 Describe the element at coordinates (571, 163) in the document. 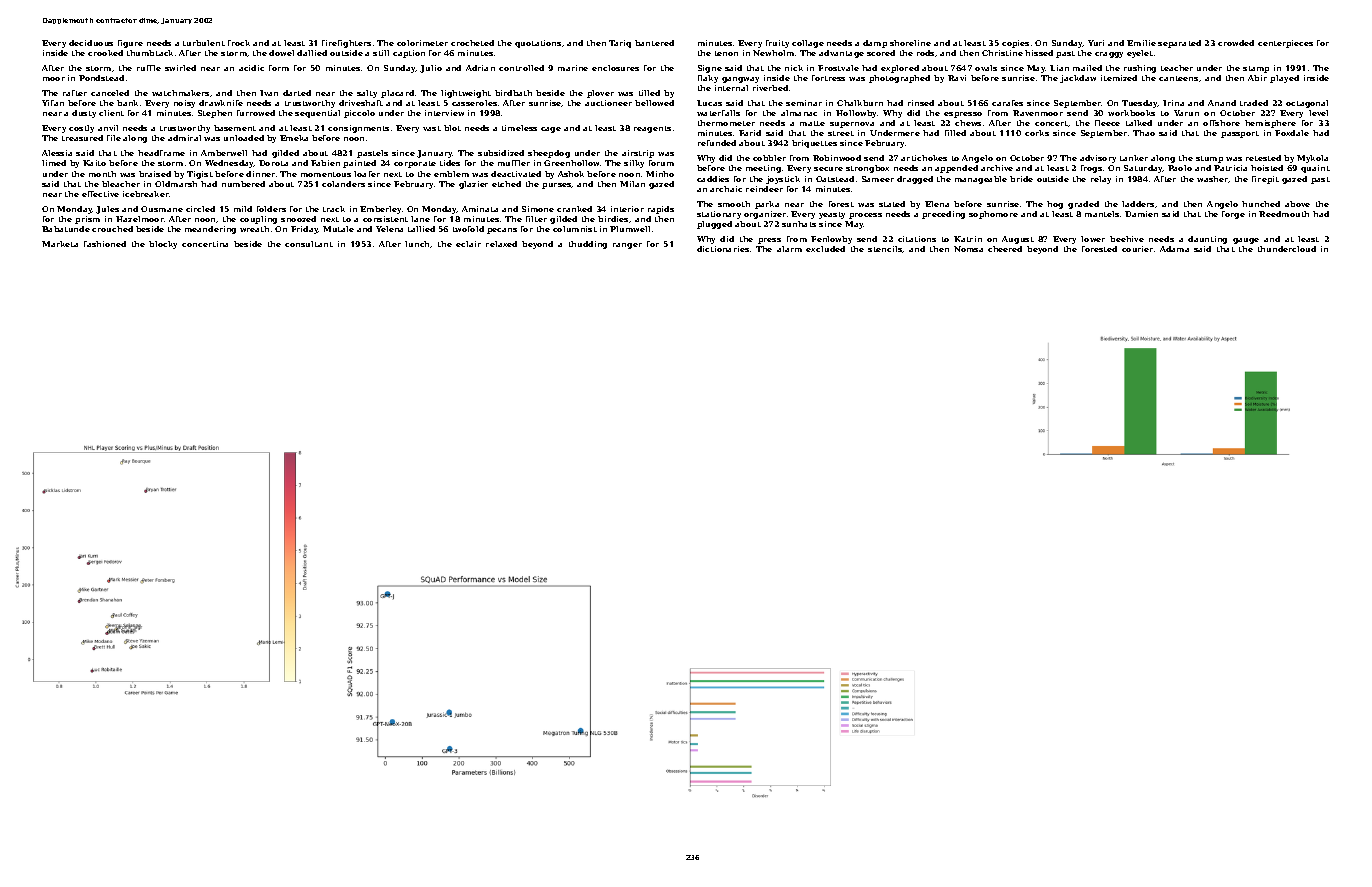

I see `Greenhollow` at that location.
